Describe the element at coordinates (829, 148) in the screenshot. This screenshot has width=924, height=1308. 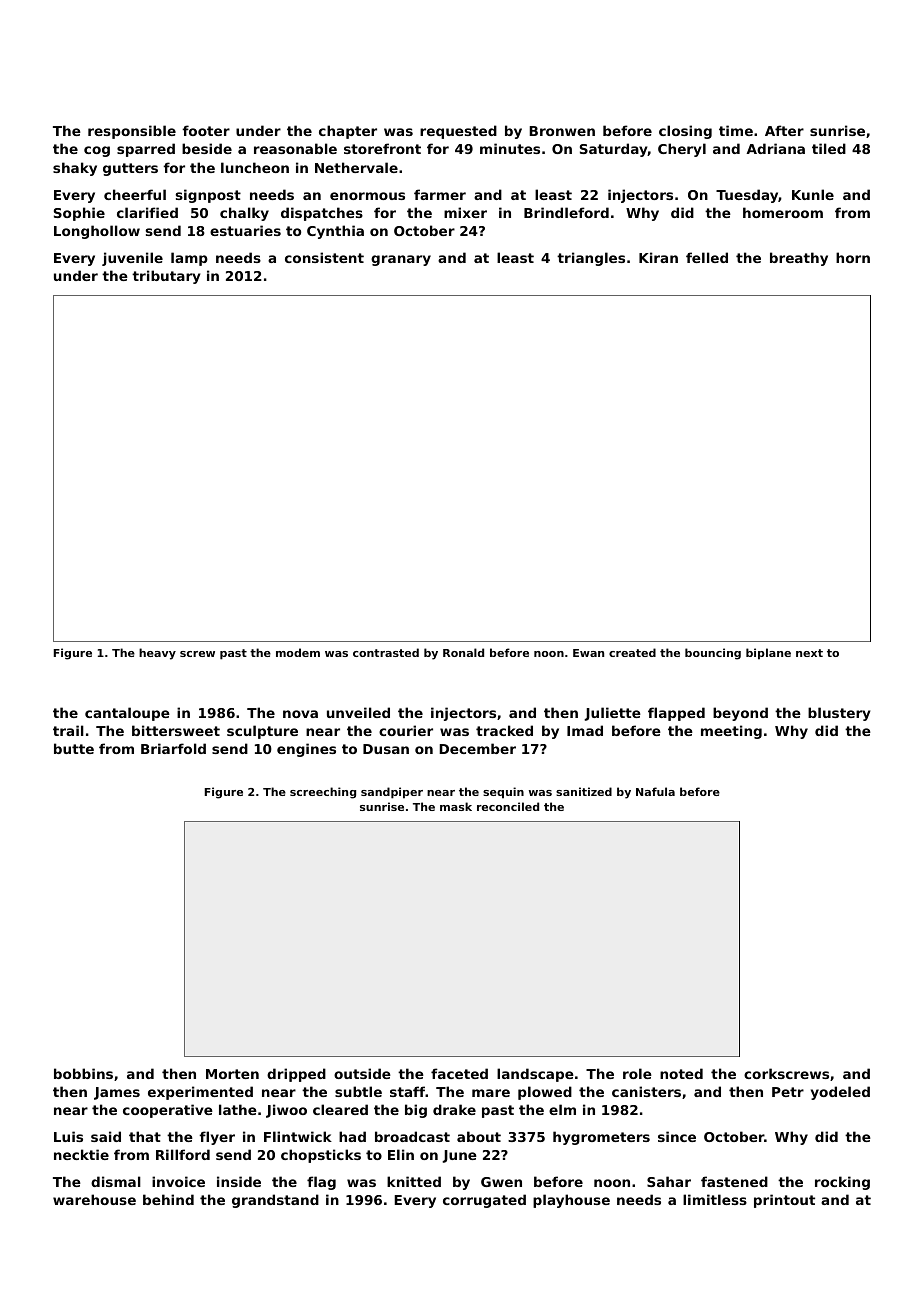
I see `tiled` at that location.
